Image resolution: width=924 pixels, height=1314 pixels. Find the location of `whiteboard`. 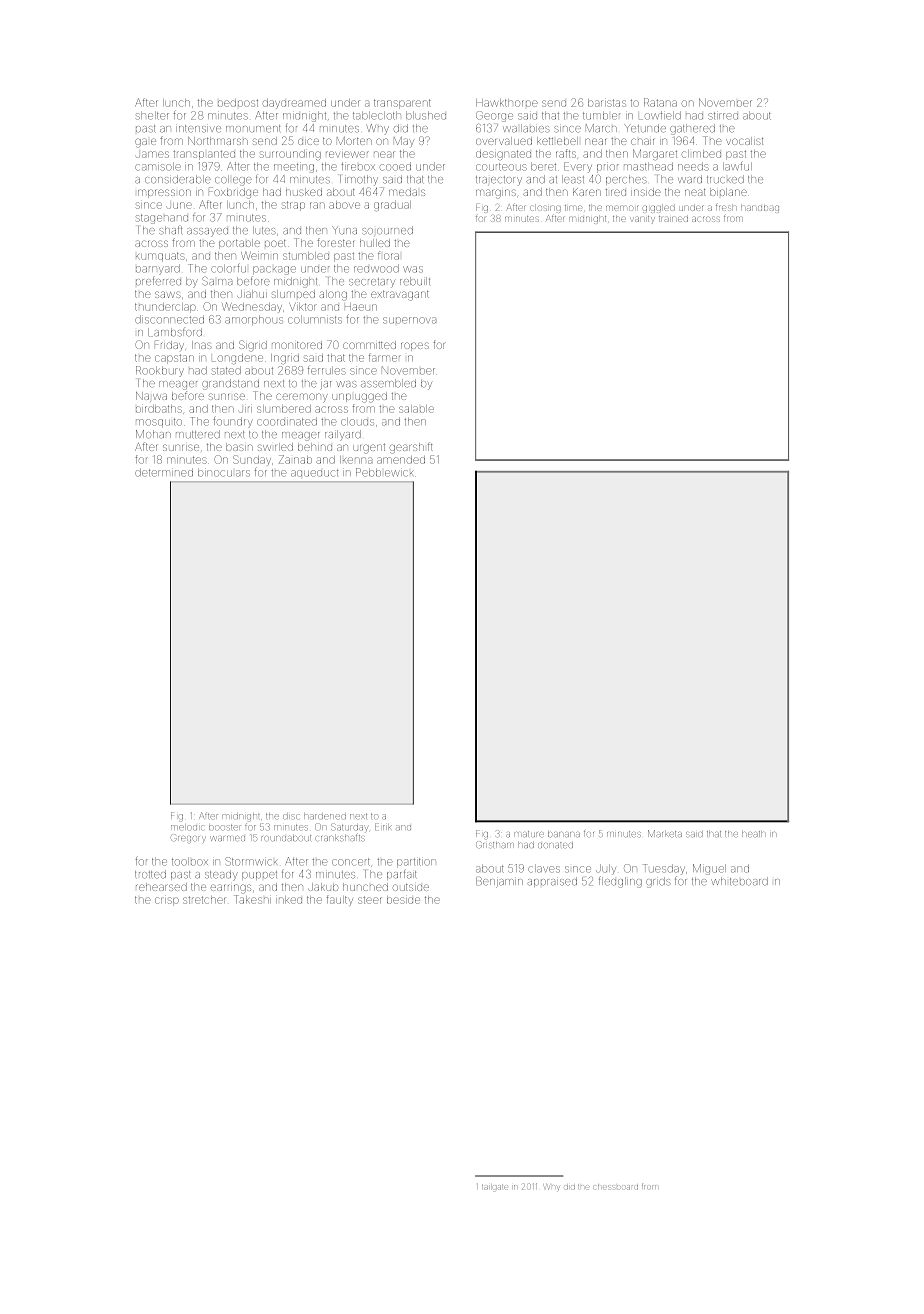

whiteboard is located at coordinates (739, 881).
